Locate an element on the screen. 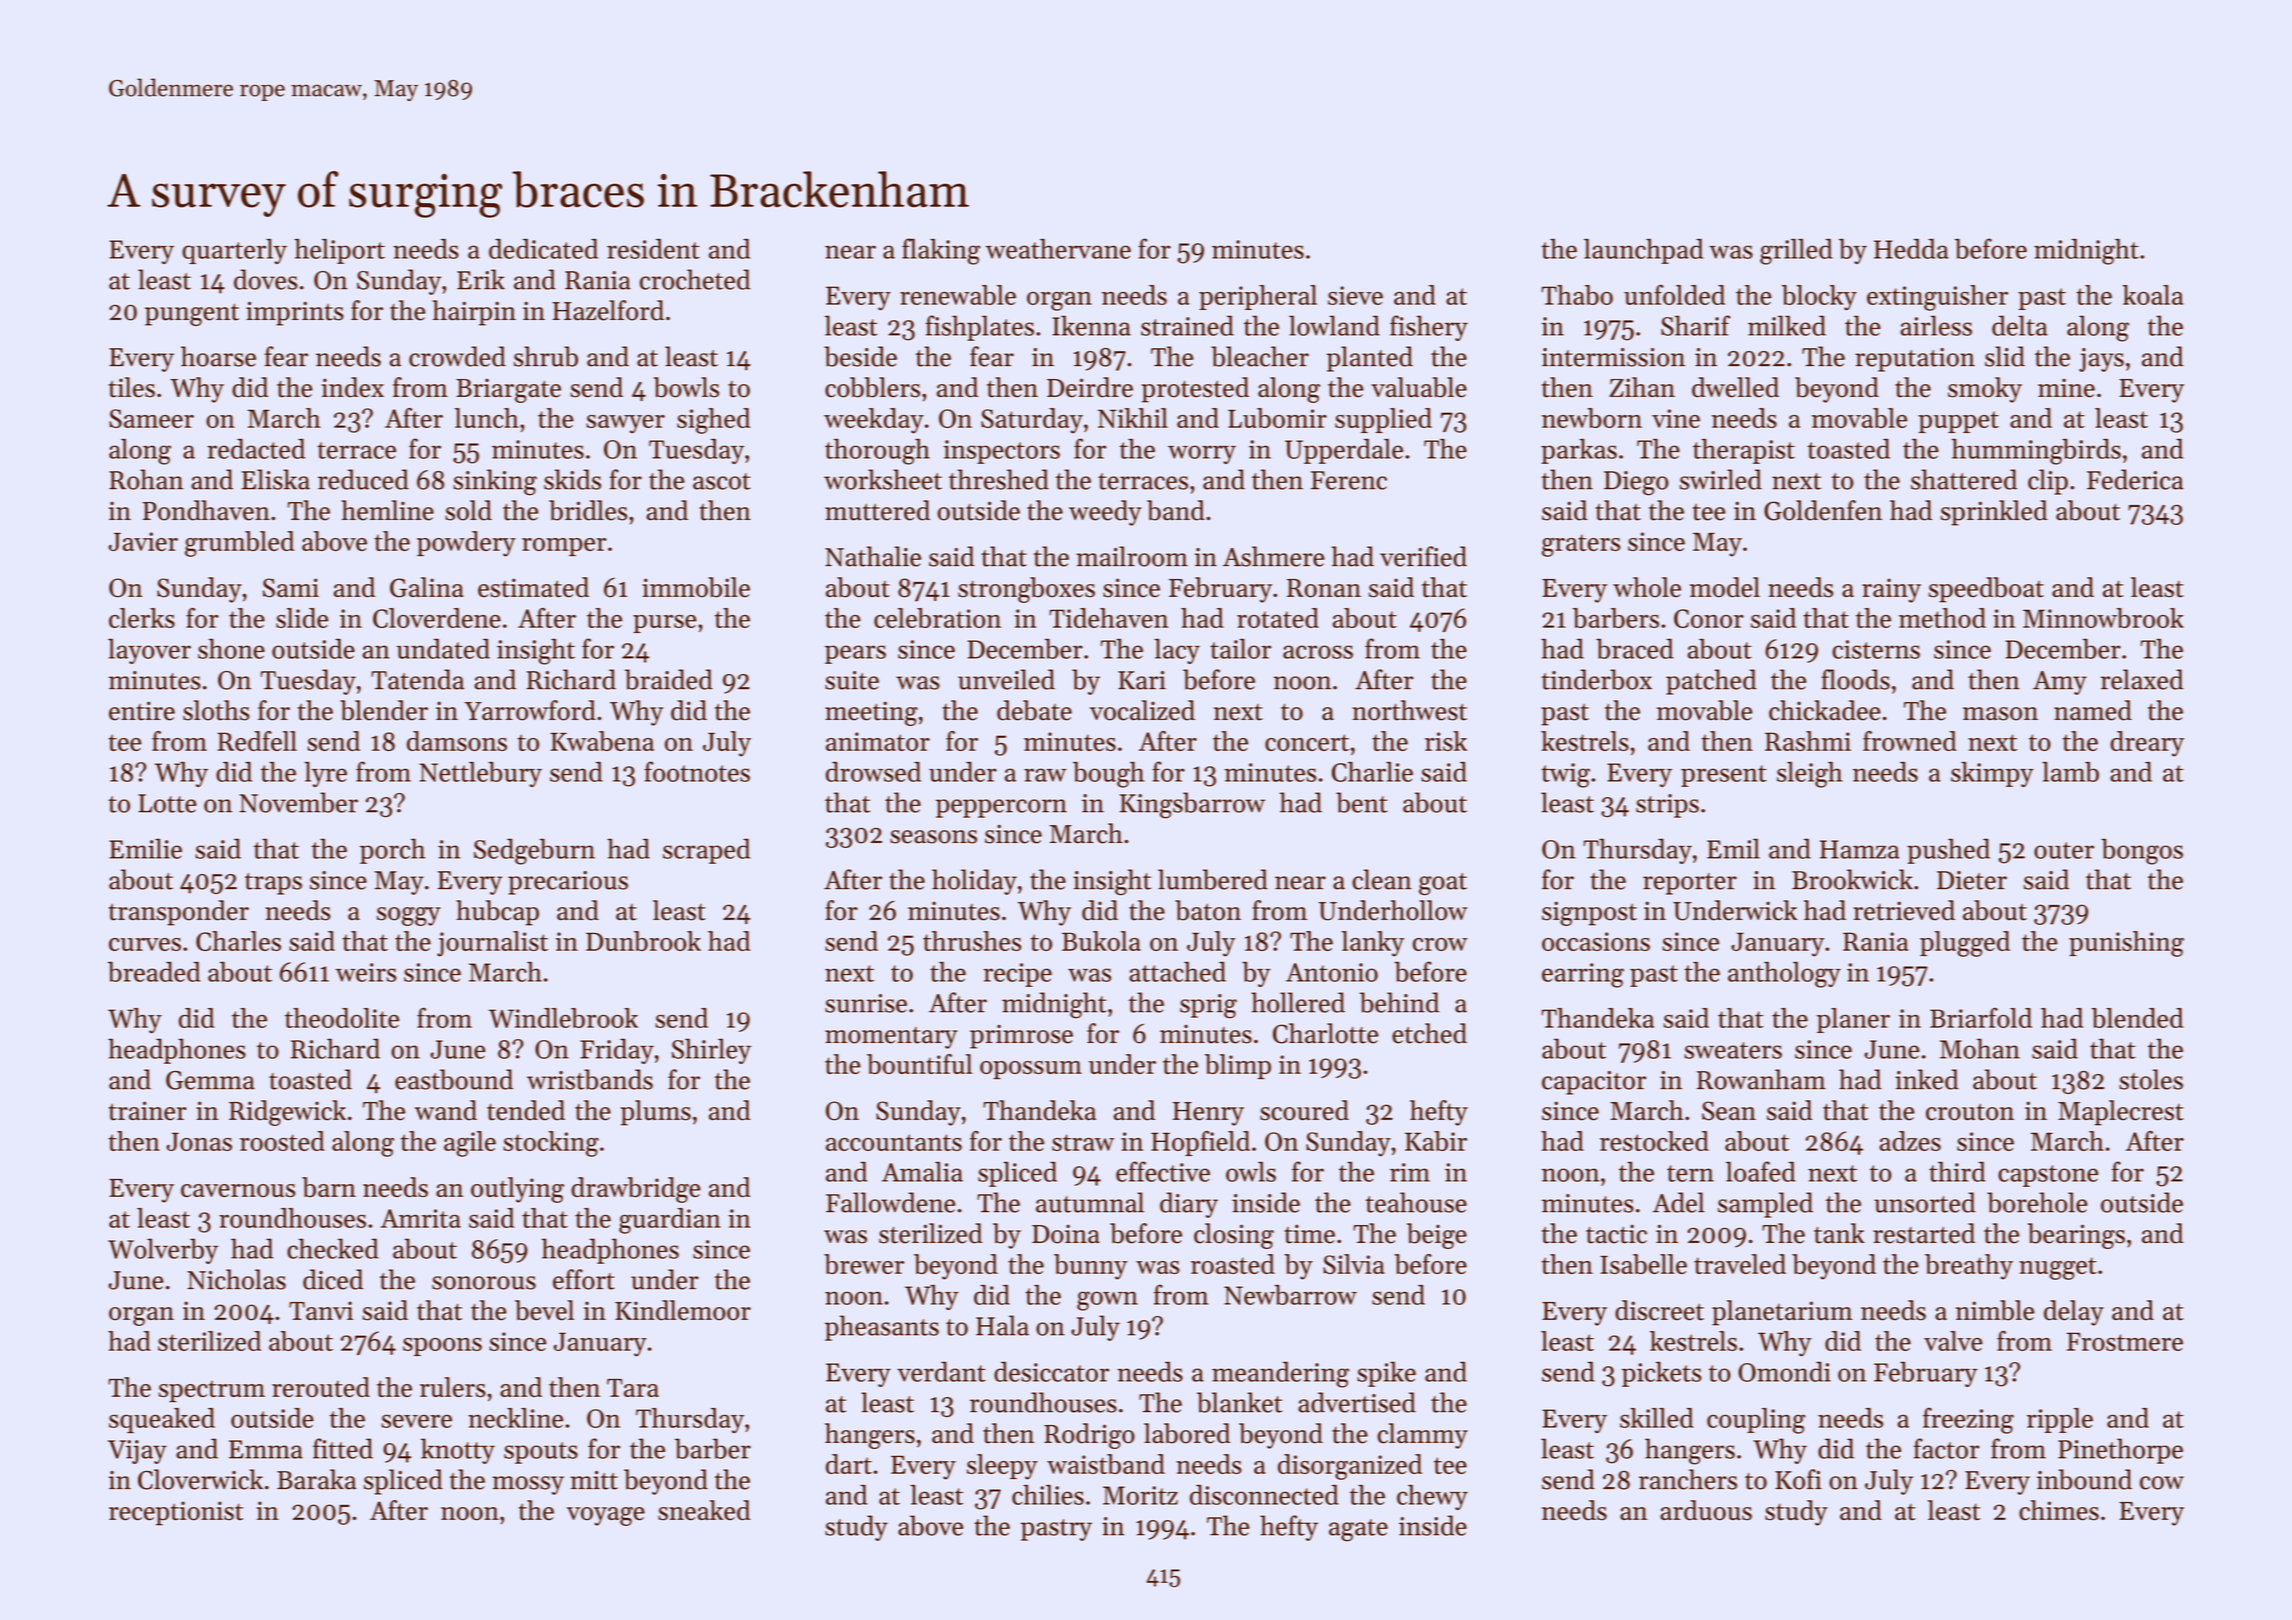  bough is located at coordinates (1108, 775).
